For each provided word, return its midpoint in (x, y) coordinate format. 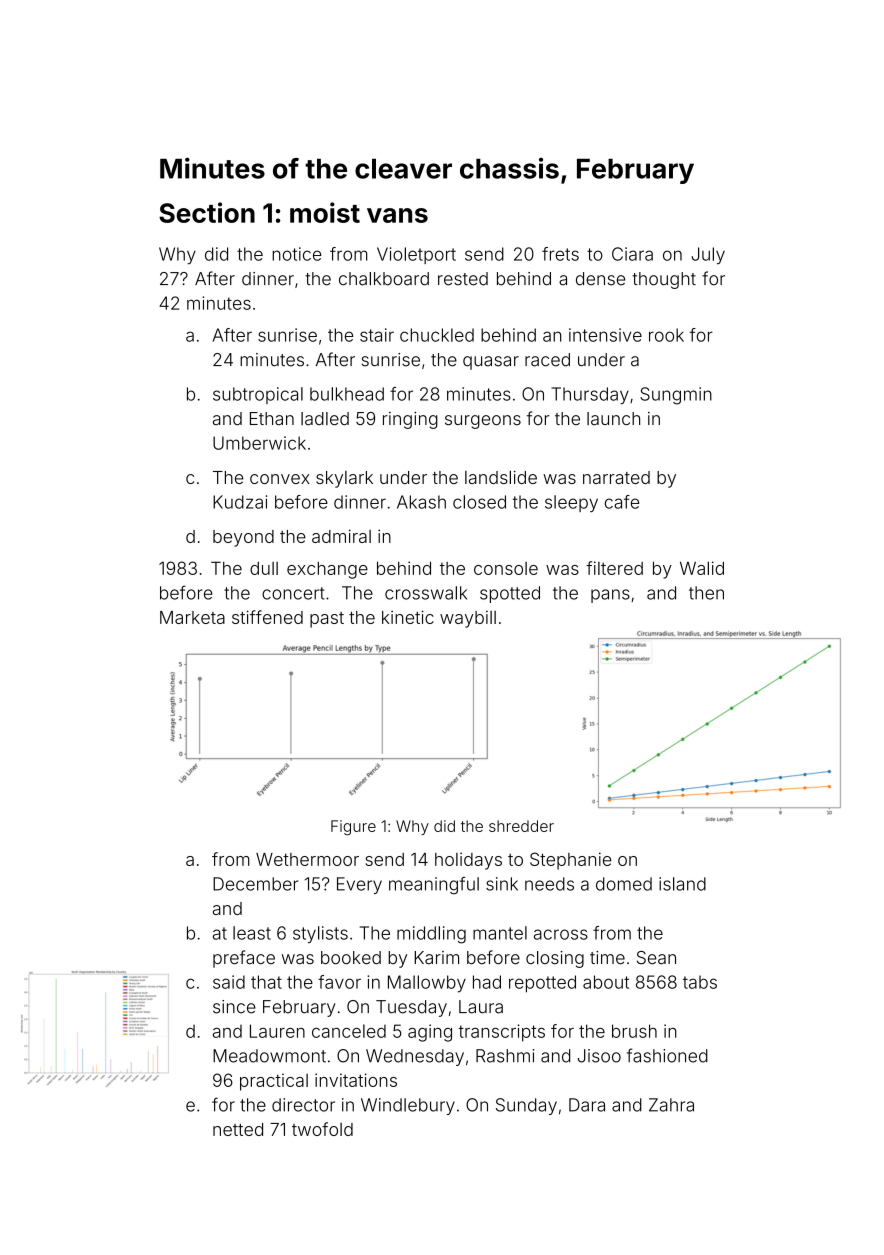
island (682, 884)
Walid (702, 568)
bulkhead (347, 394)
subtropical (258, 395)
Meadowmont (269, 1056)
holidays (468, 861)
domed (624, 884)
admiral (341, 536)
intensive (605, 335)
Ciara (632, 254)
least (252, 933)
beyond (243, 538)
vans (397, 215)
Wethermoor (307, 859)
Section (207, 212)
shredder (521, 826)
